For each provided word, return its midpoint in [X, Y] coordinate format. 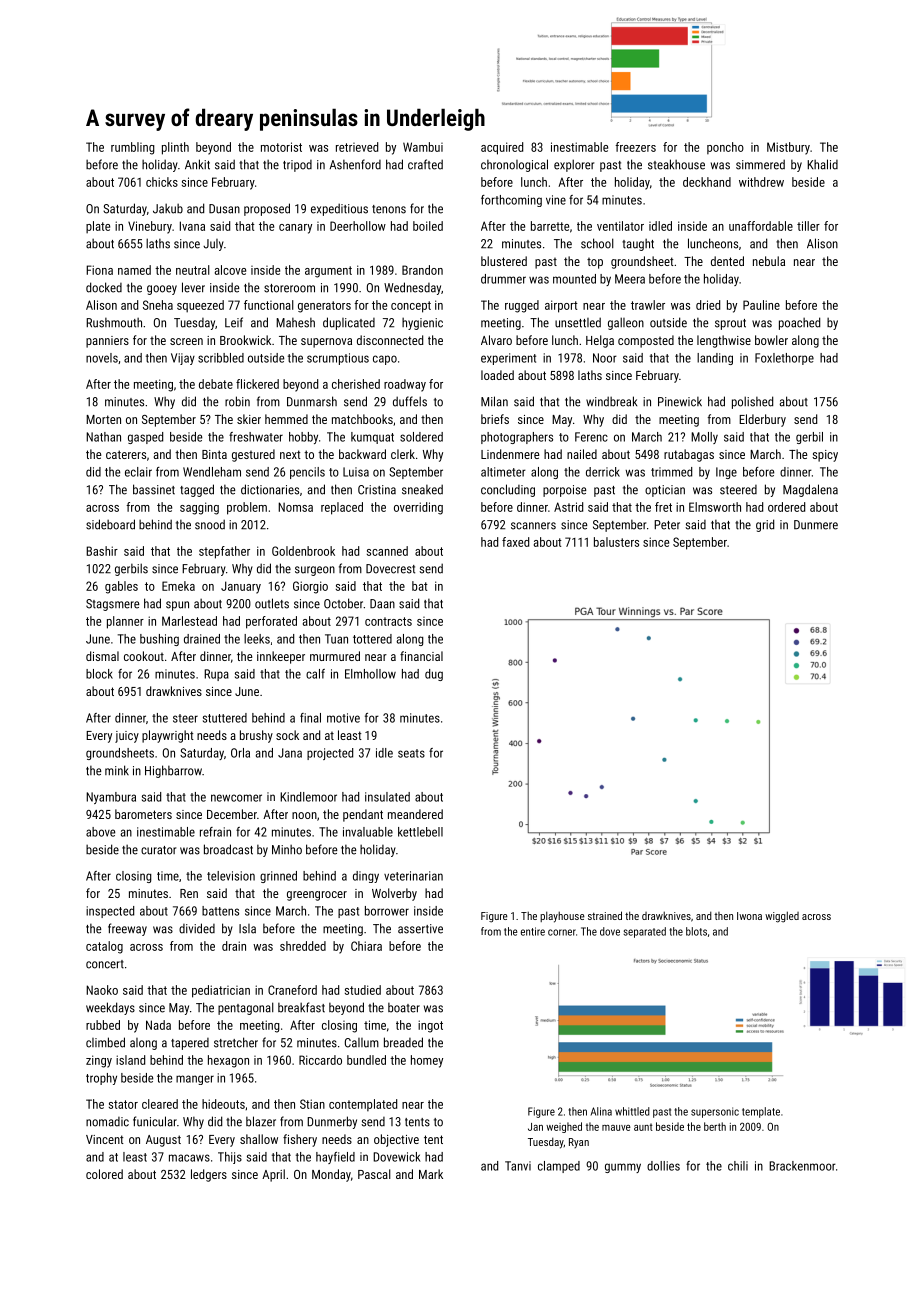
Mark [431, 1174]
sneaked [422, 489]
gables [121, 587]
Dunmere [816, 525]
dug [434, 675]
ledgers [209, 1175]
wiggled [782, 917]
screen [186, 341]
